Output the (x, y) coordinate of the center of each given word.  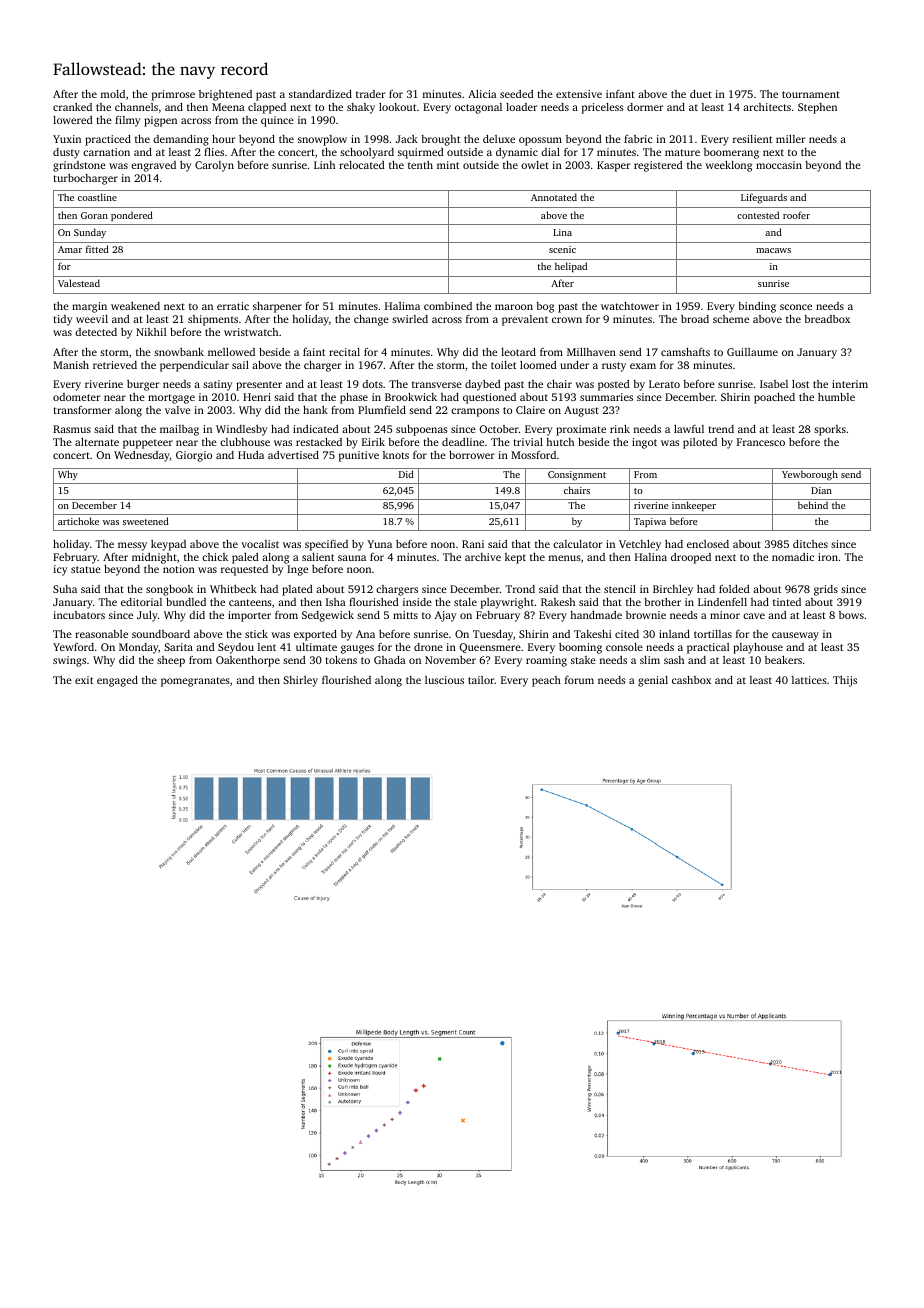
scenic (562, 249)
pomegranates (195, 682)
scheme (731, 319)
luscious (444, 680)
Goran (94, 215)
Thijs (845, 681)
